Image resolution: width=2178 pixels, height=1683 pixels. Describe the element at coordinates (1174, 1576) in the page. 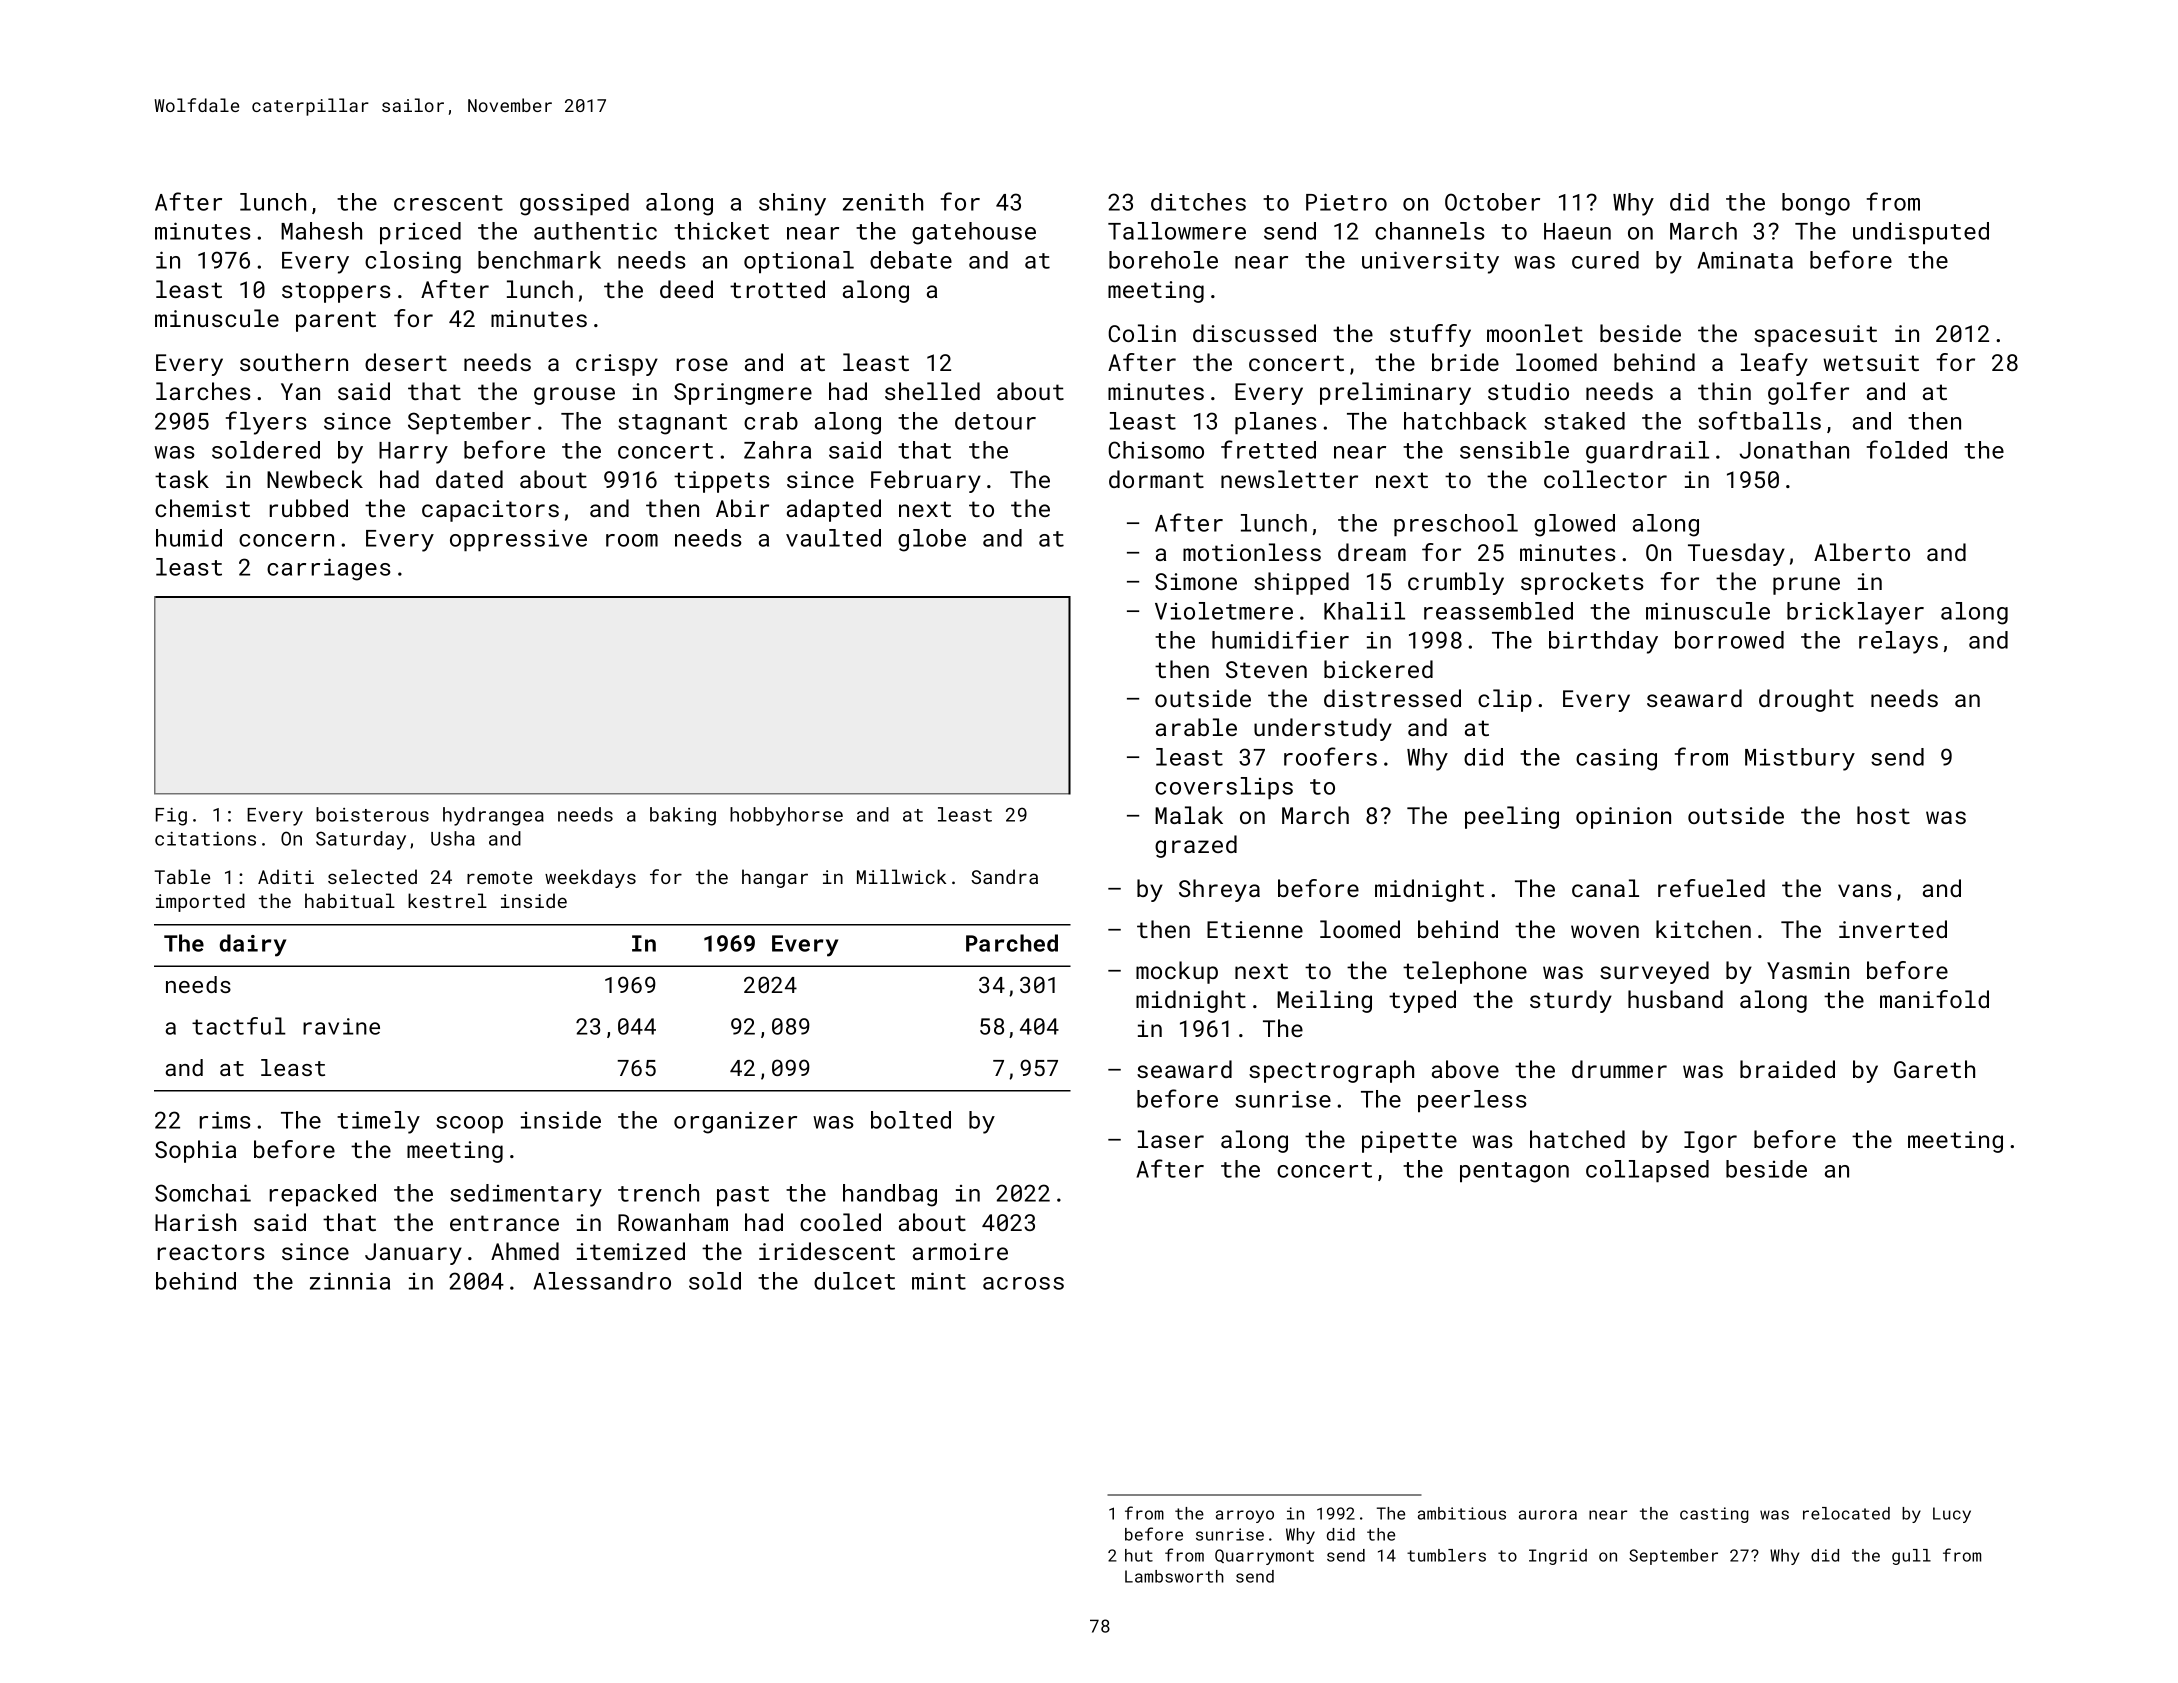

I see `Lambsworth` at that location.
